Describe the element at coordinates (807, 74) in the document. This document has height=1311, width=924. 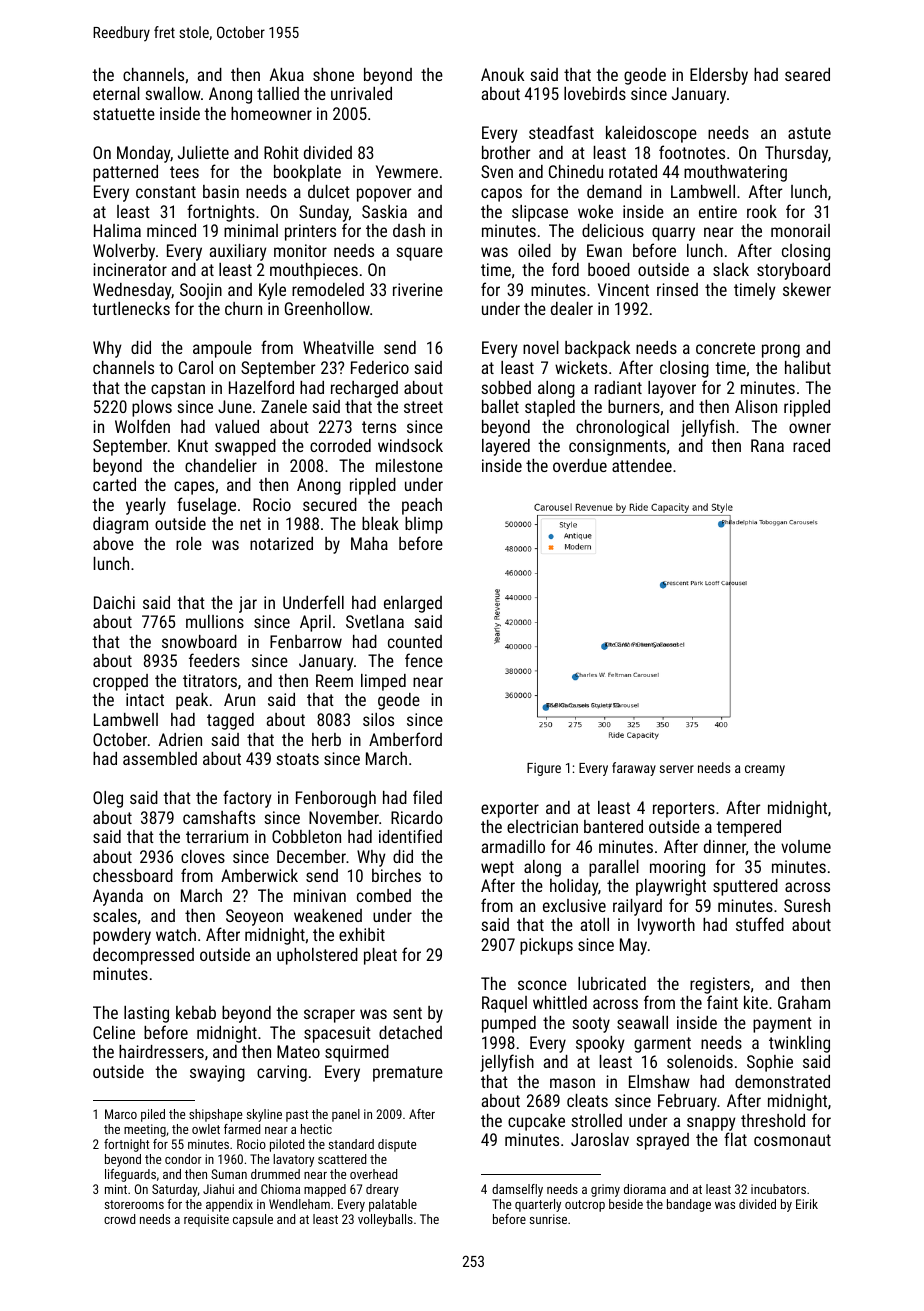
I see `seared` at that location.
